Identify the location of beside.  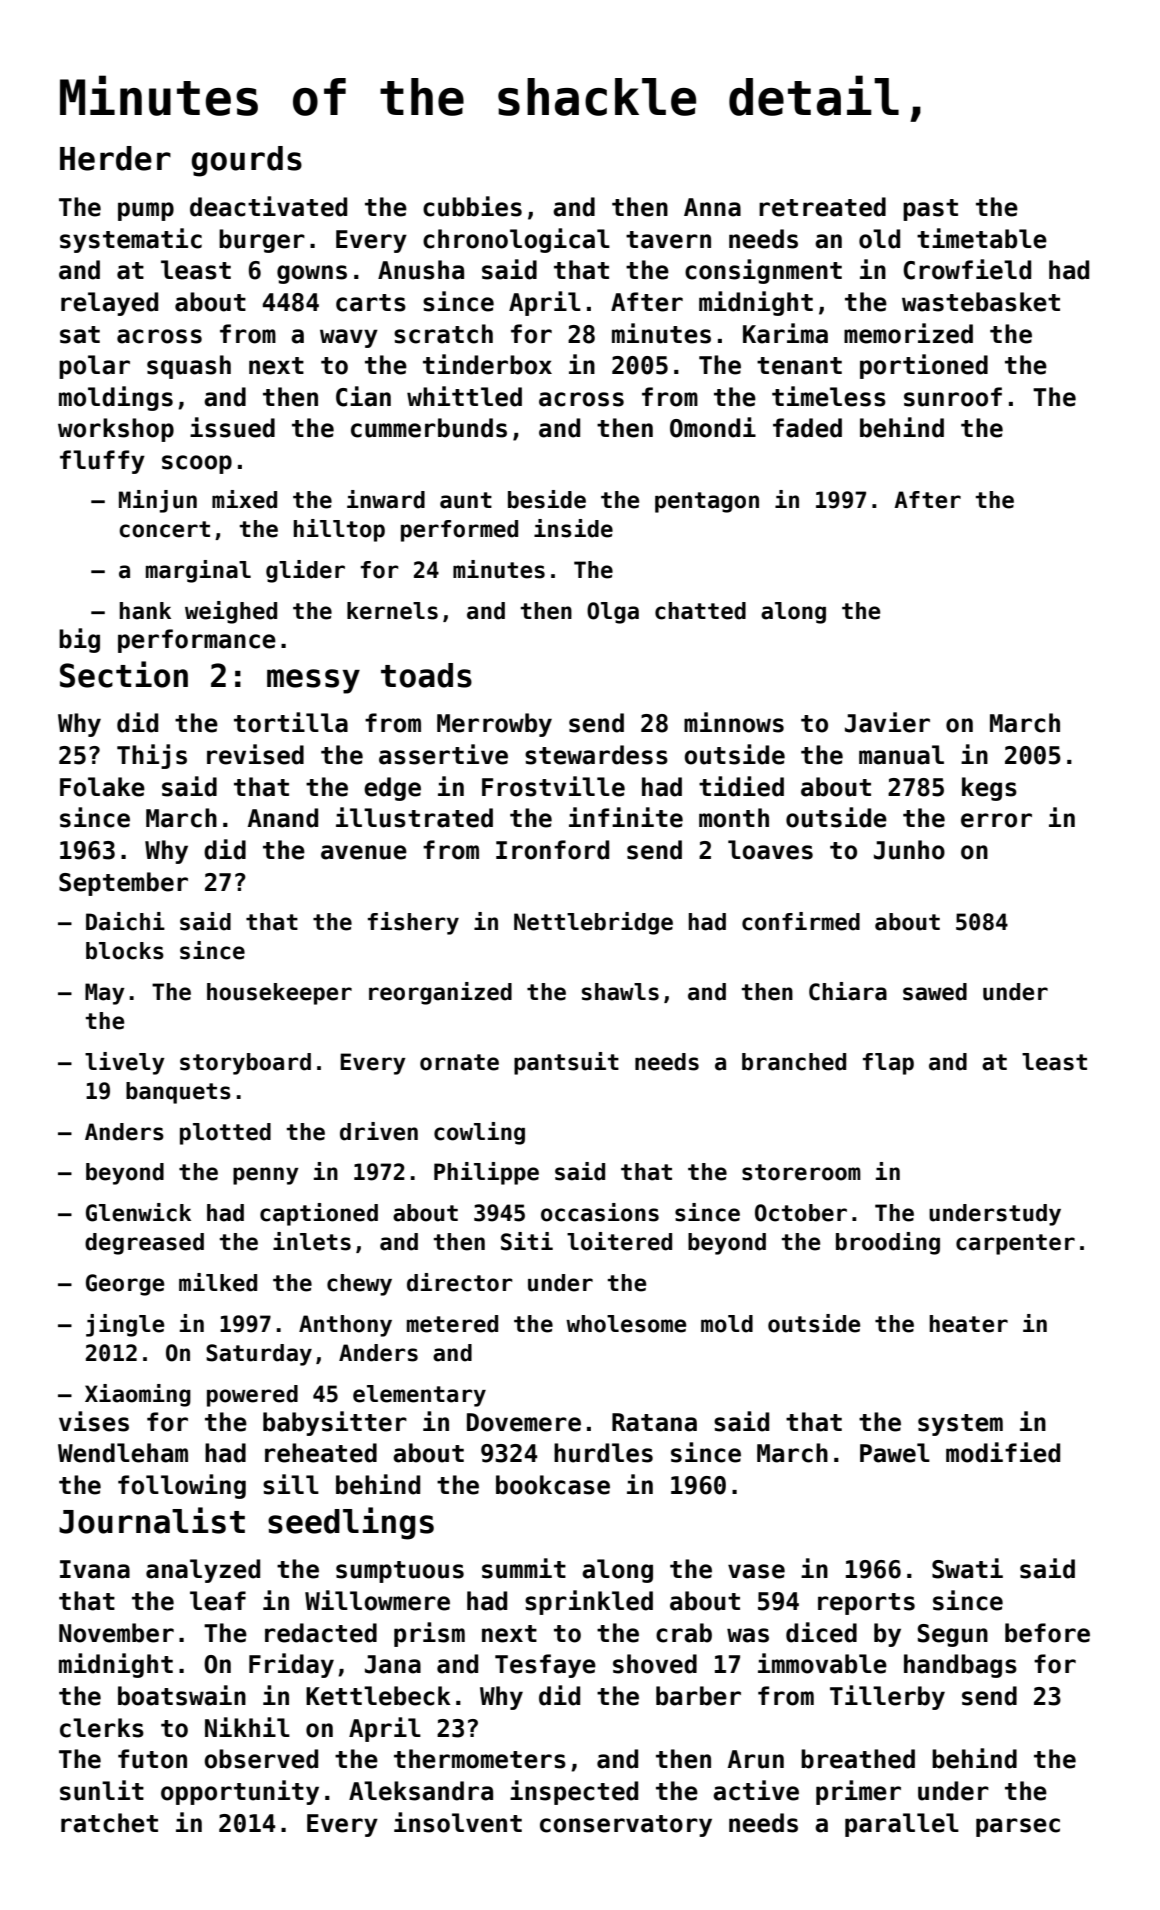
(547, 499).
